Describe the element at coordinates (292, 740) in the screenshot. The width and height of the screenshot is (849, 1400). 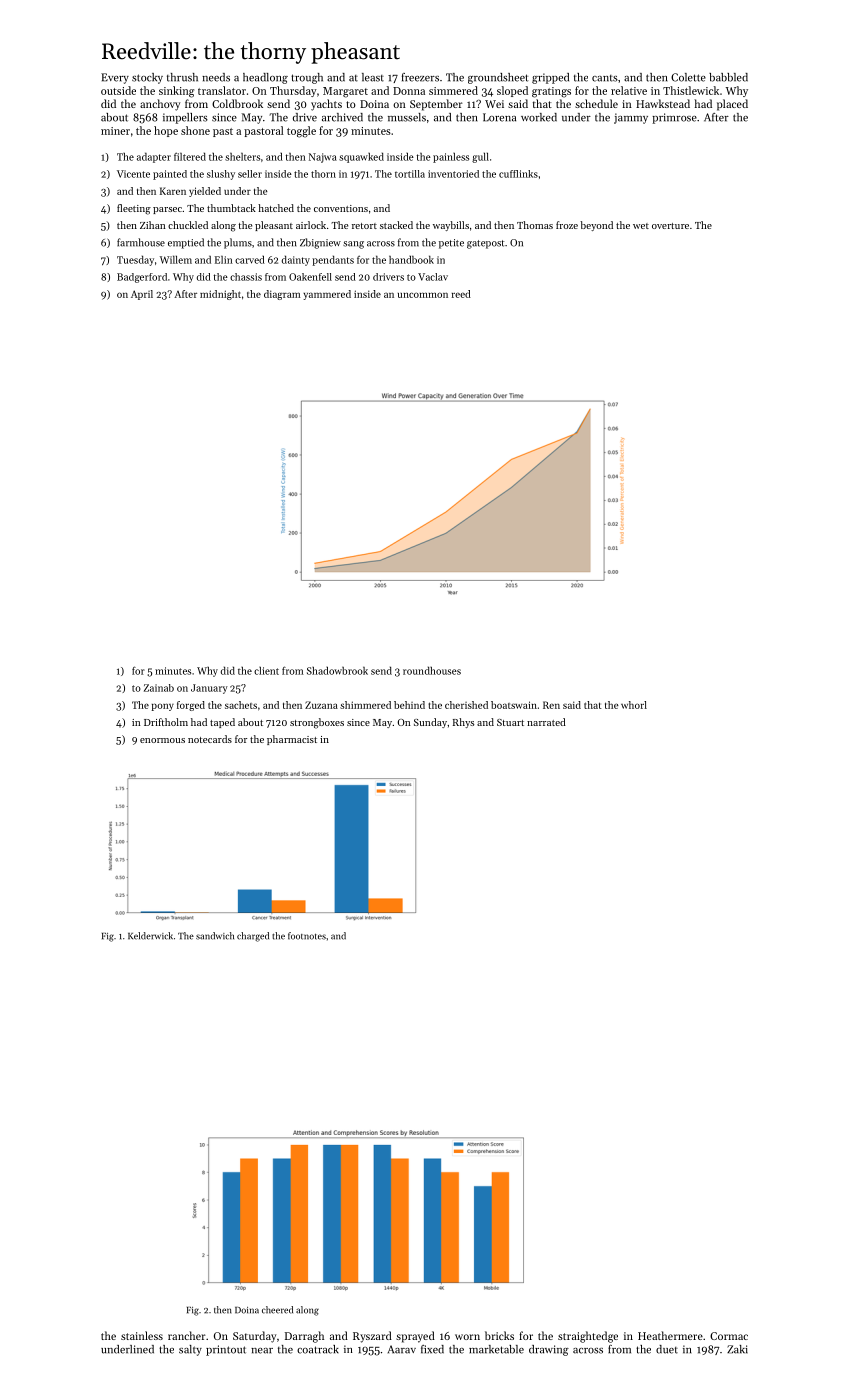
I see `pharmacist` at that location.
